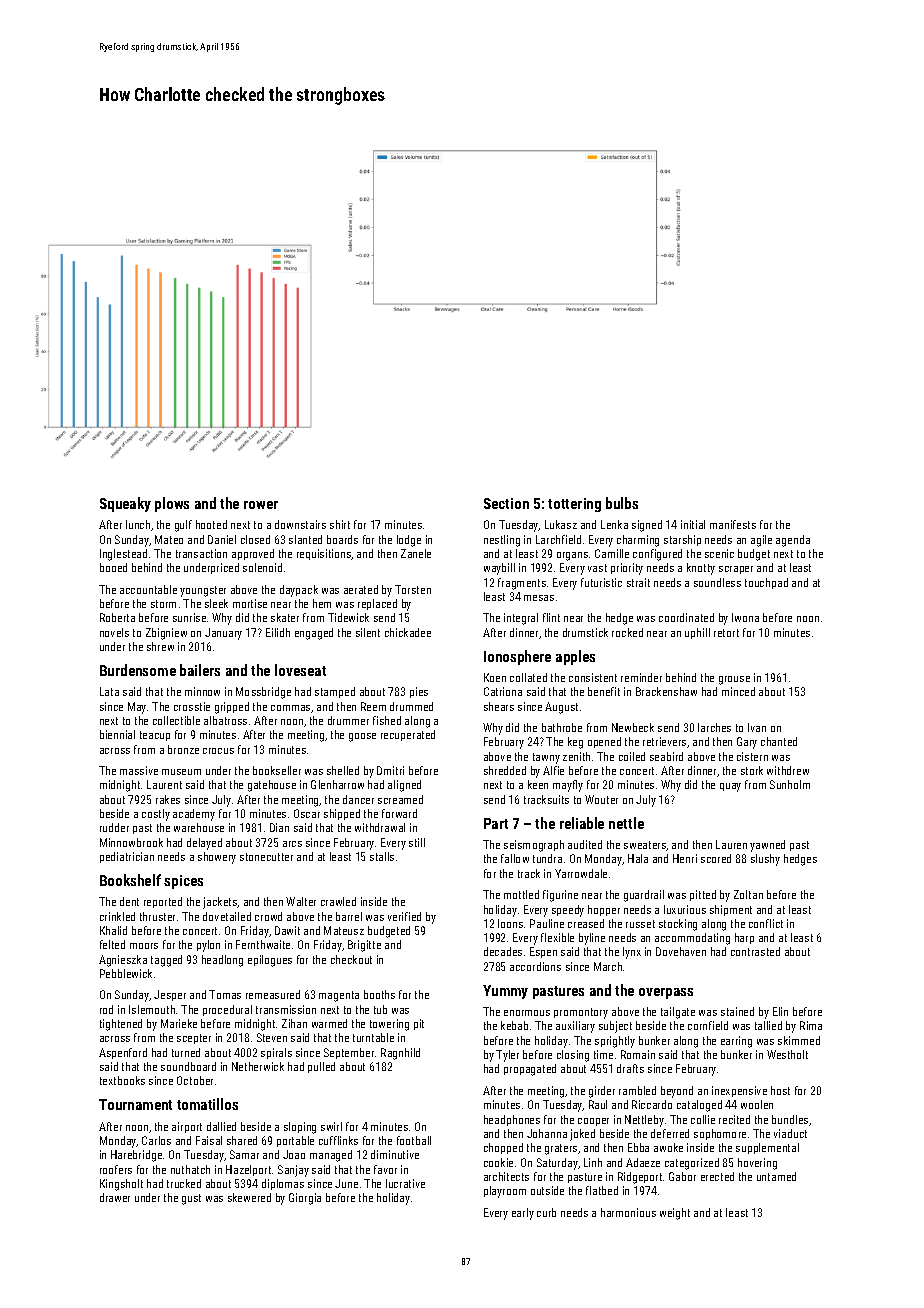 The width and height of the screenshot is (924, 1308). I want to click on overpass, so click(666, 993).
